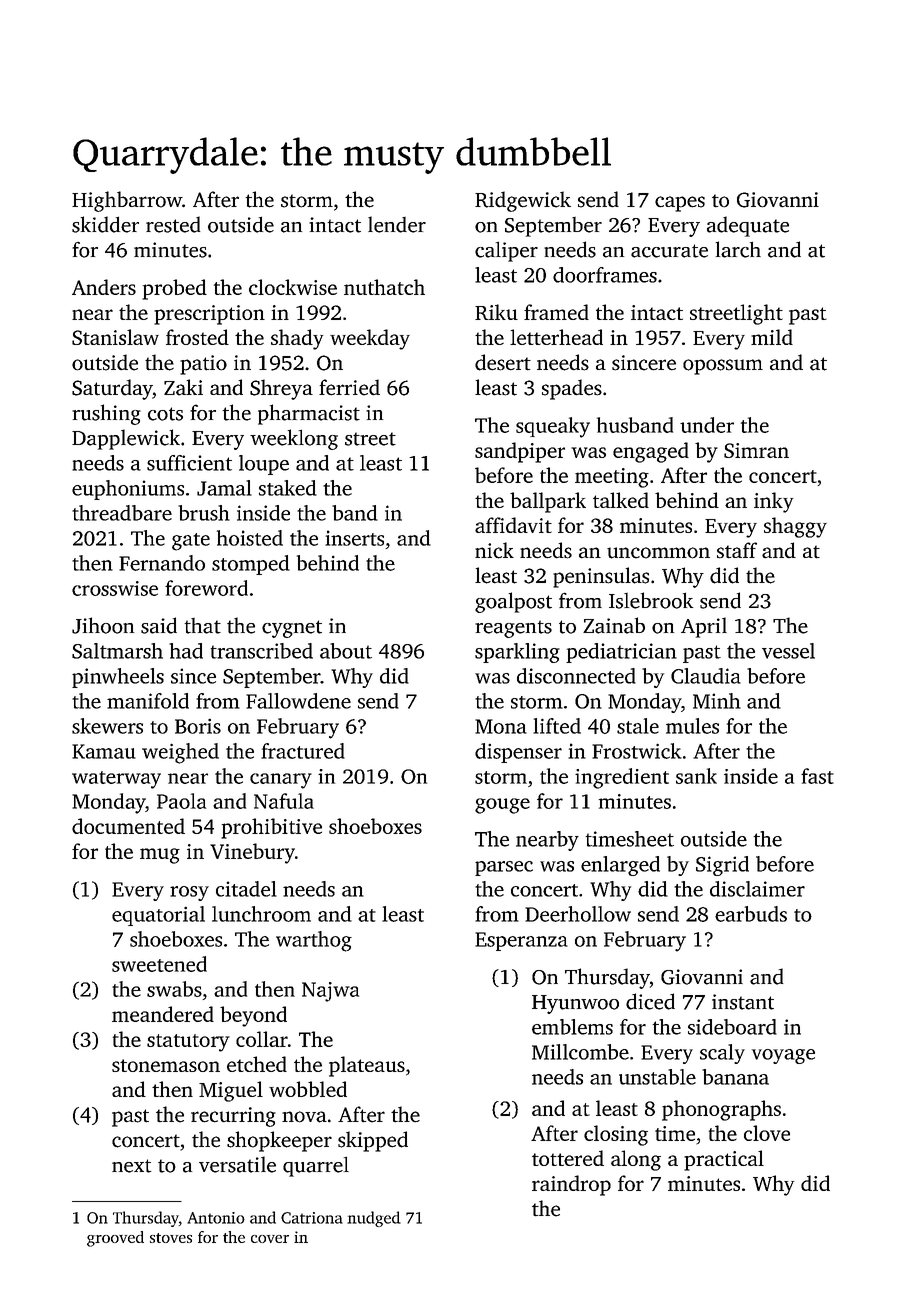  I want to click on rested, so click(173, 224).
